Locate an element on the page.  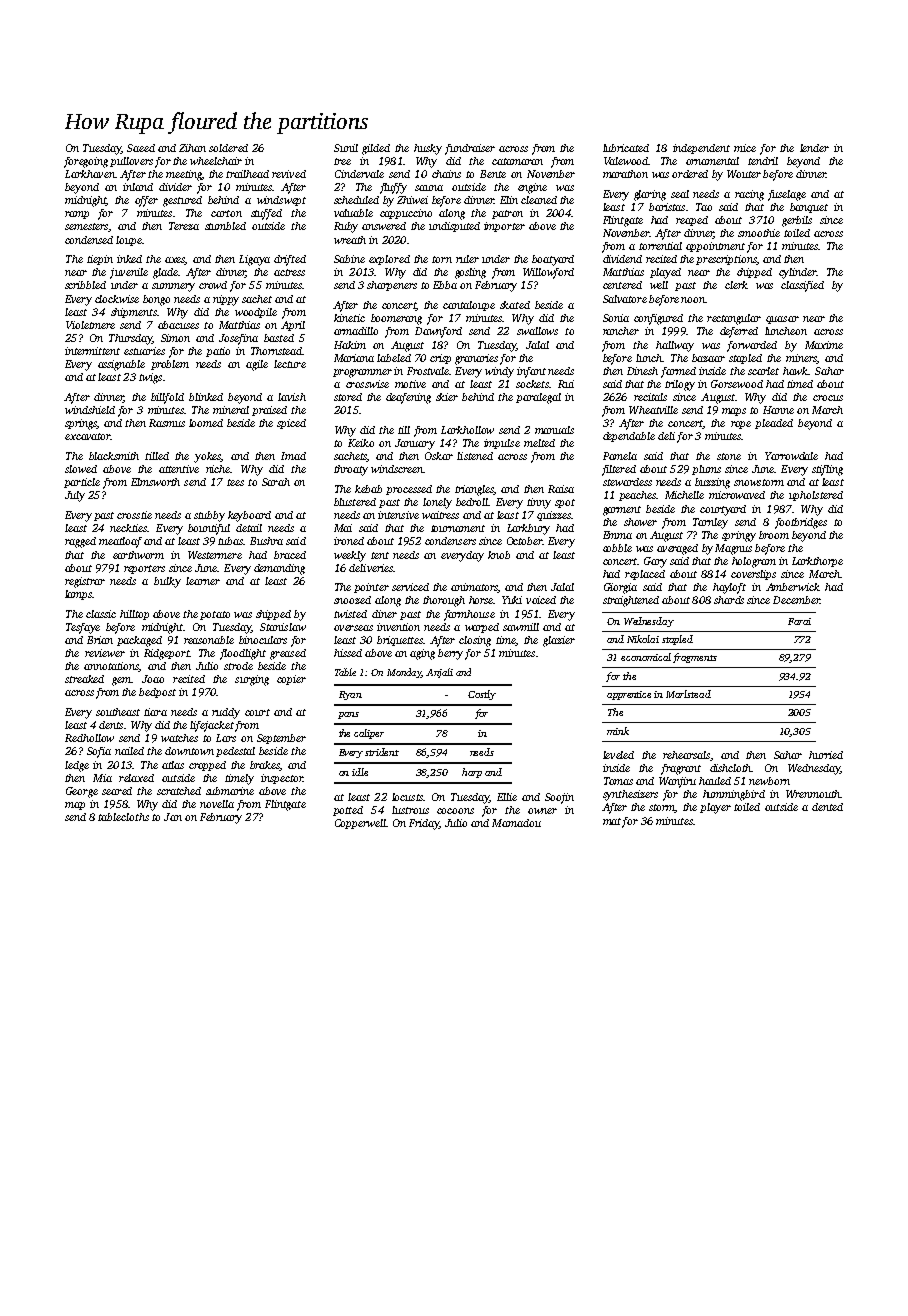
hayloft is located at coordinates (729, 588).
